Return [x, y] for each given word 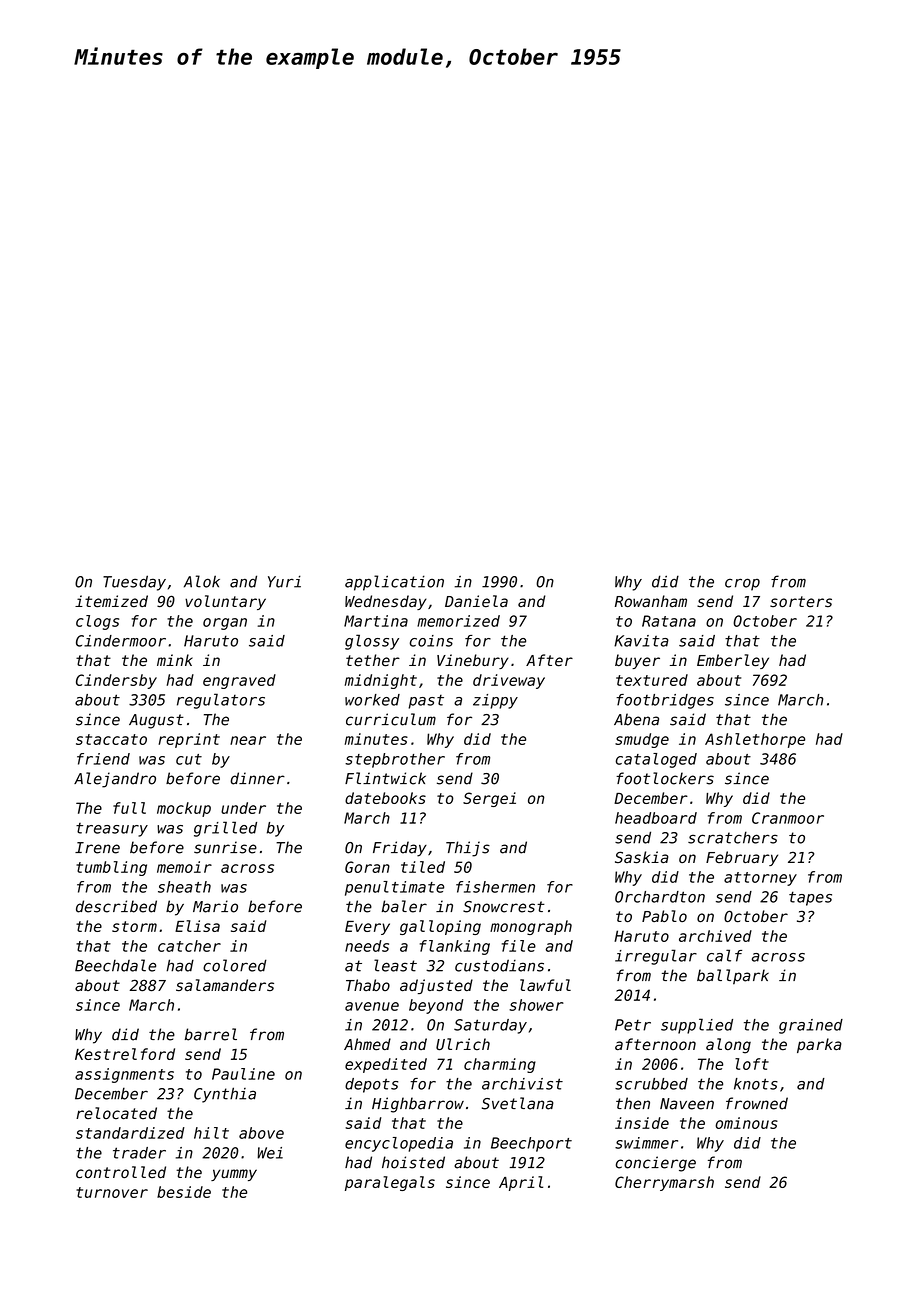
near [248, 740]
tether [373, 660]
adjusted [436, 986]
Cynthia [225, 1095]
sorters [801, 602]
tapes [810, 898]
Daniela [476, 601]
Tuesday [134, 583]
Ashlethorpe [755, 740]
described [116, 906]
